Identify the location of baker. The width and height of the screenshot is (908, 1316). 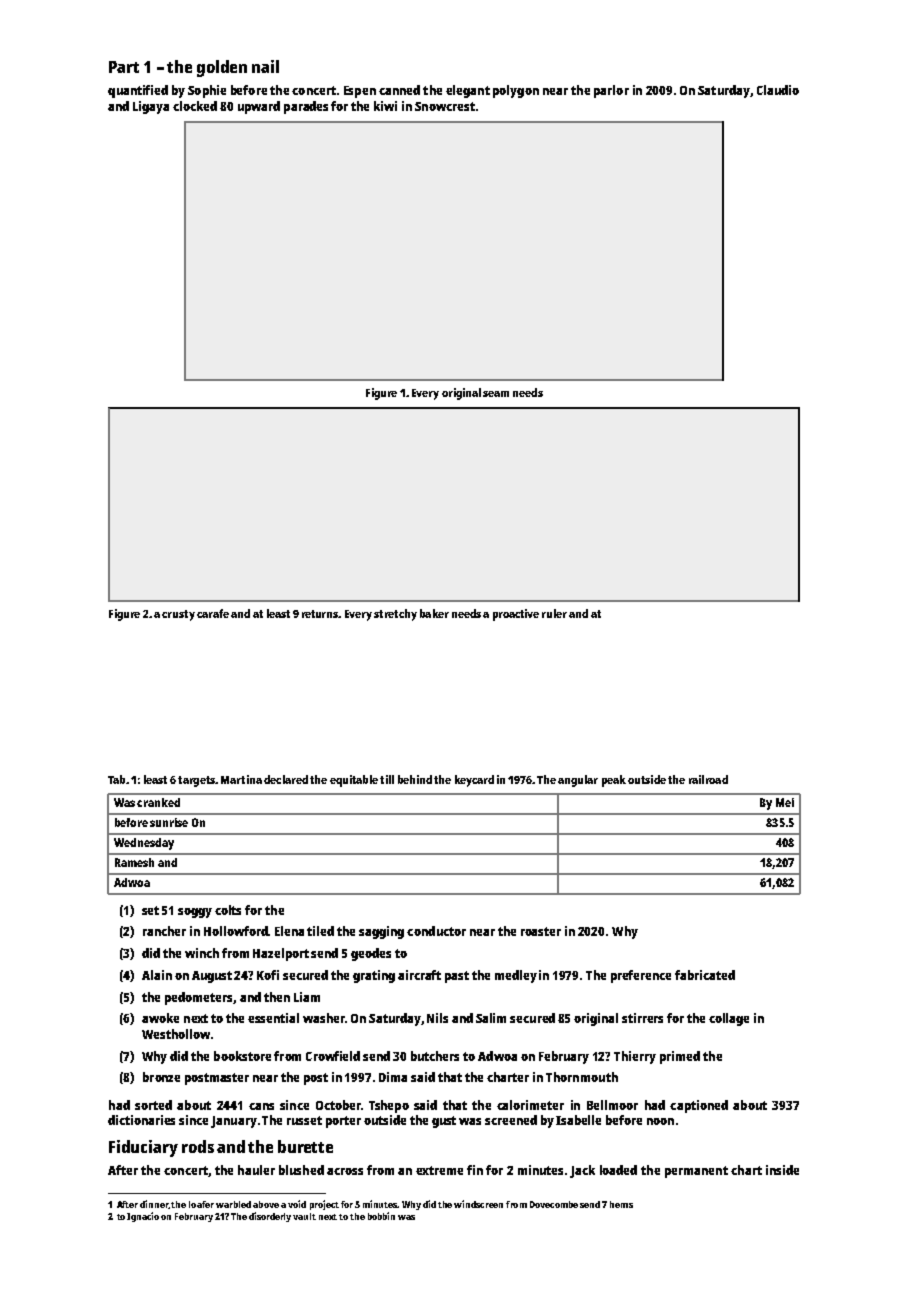
(434, 613).
